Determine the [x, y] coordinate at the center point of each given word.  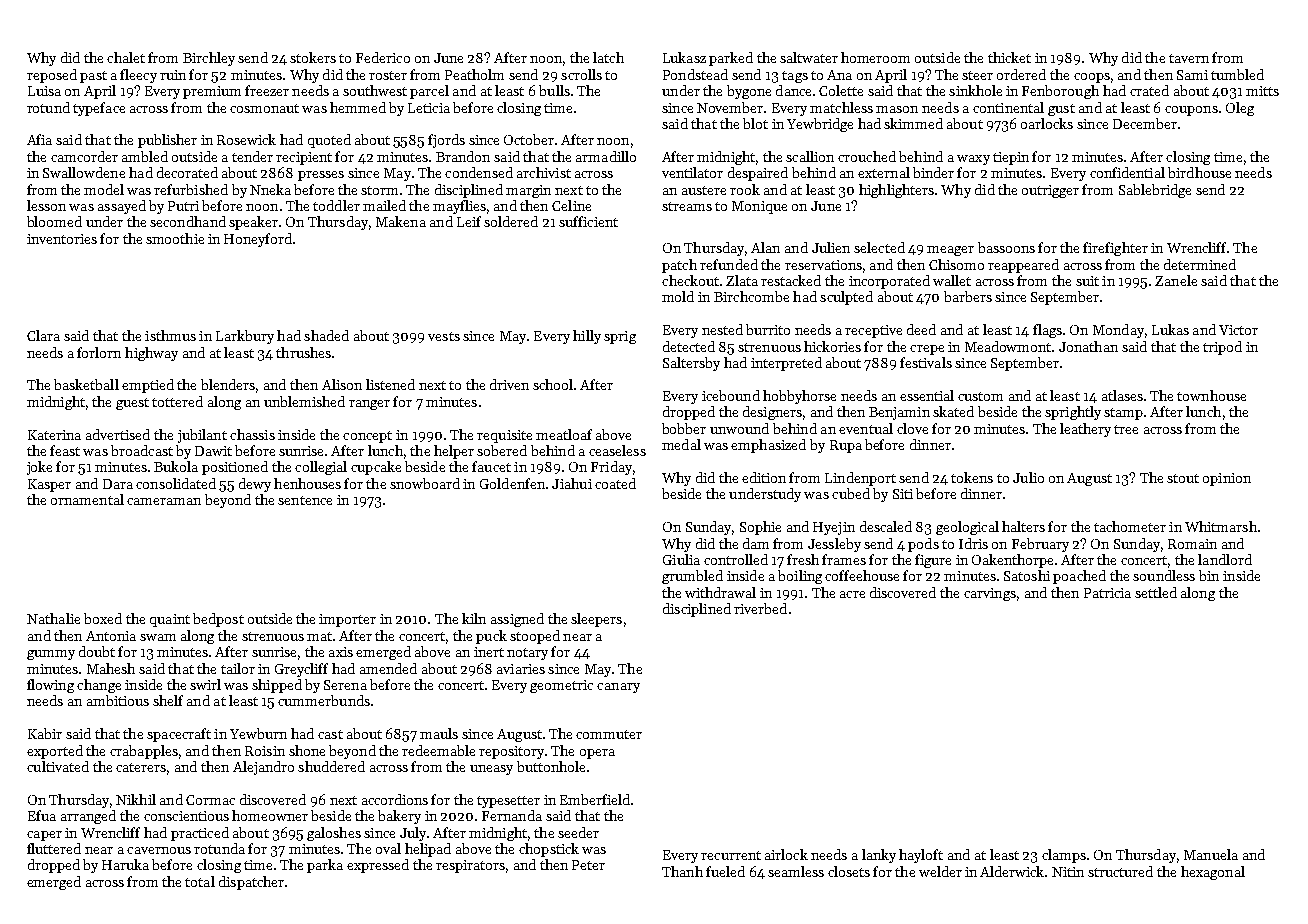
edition [764, 477]
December [1145, 123]
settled [1156, 592]
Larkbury [245, 337]
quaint [170, 620]
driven [509, 384]
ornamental [87, 499]
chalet [126, 57]
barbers [968, 296]
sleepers [596, 620]
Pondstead [695, 74]
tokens [972, 477]
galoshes [334, 834]
